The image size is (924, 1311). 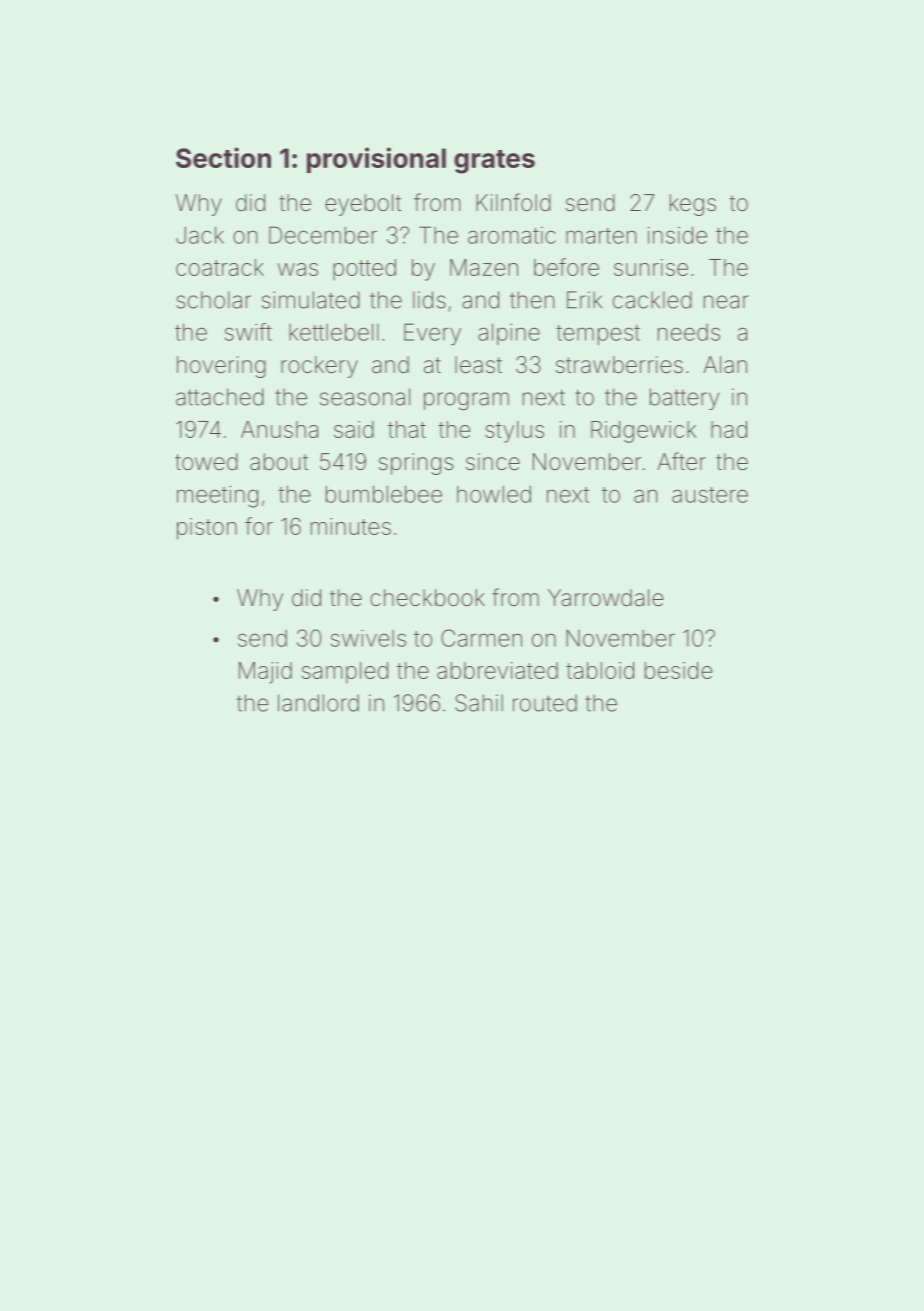 What do you see at coordinates (729, 429) in the image?
I see `had` at bounding box center [729, 429].
